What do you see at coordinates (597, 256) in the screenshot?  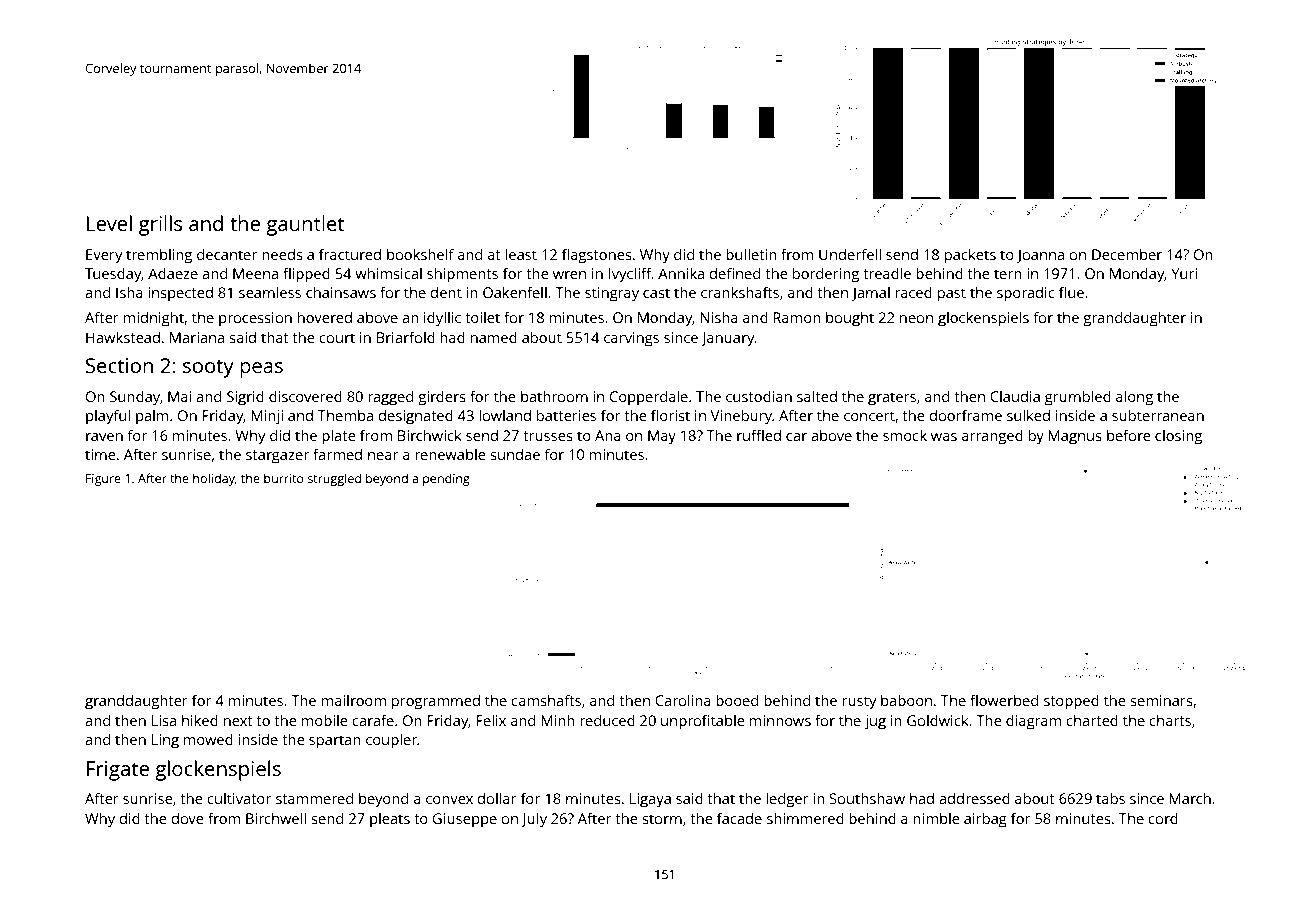 I see `flagstones` at bounding box center [597, 256].
